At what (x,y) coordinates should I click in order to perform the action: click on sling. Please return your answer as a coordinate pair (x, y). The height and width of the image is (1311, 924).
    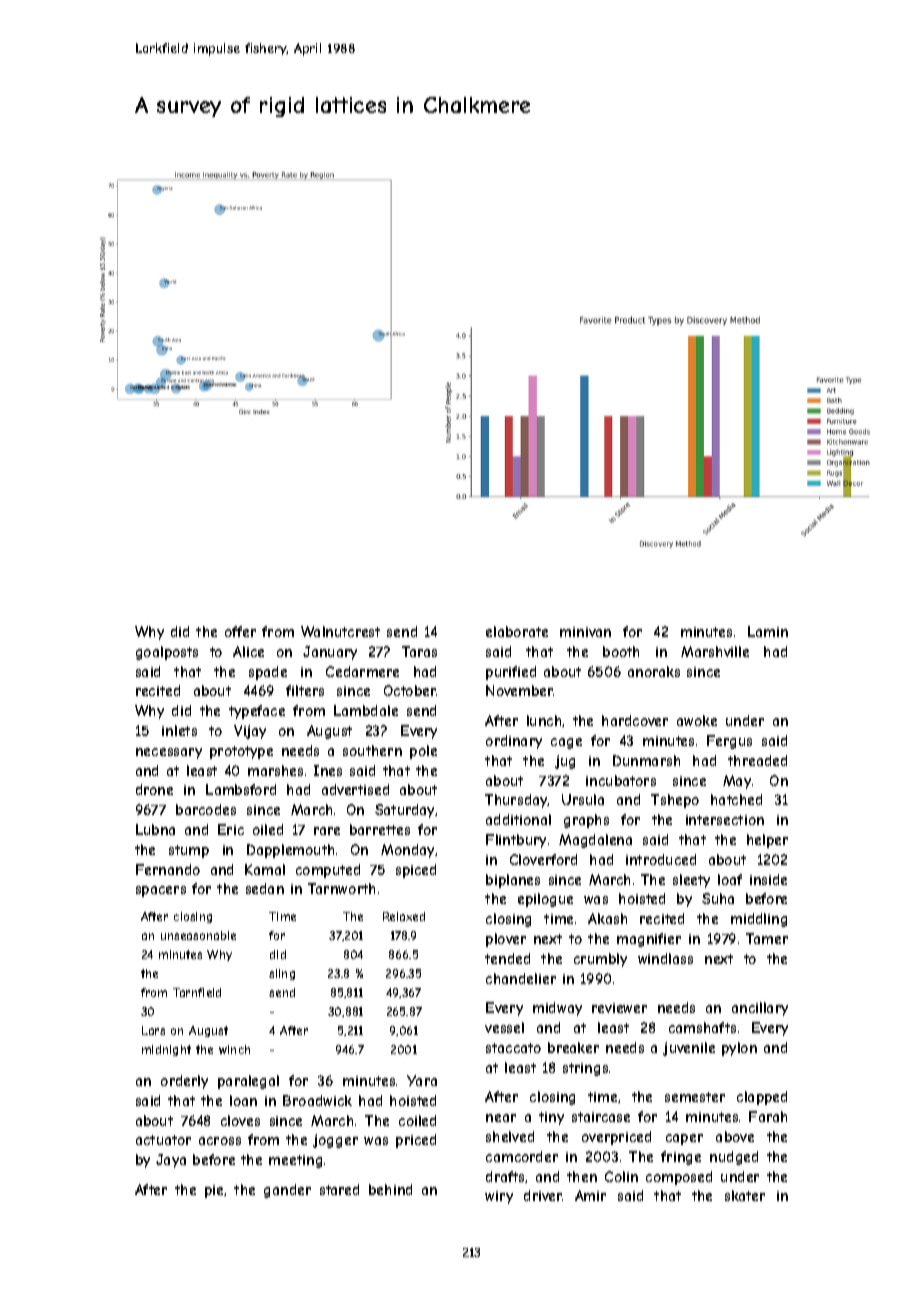
    Looking at the image, I should click on (282, 974).
